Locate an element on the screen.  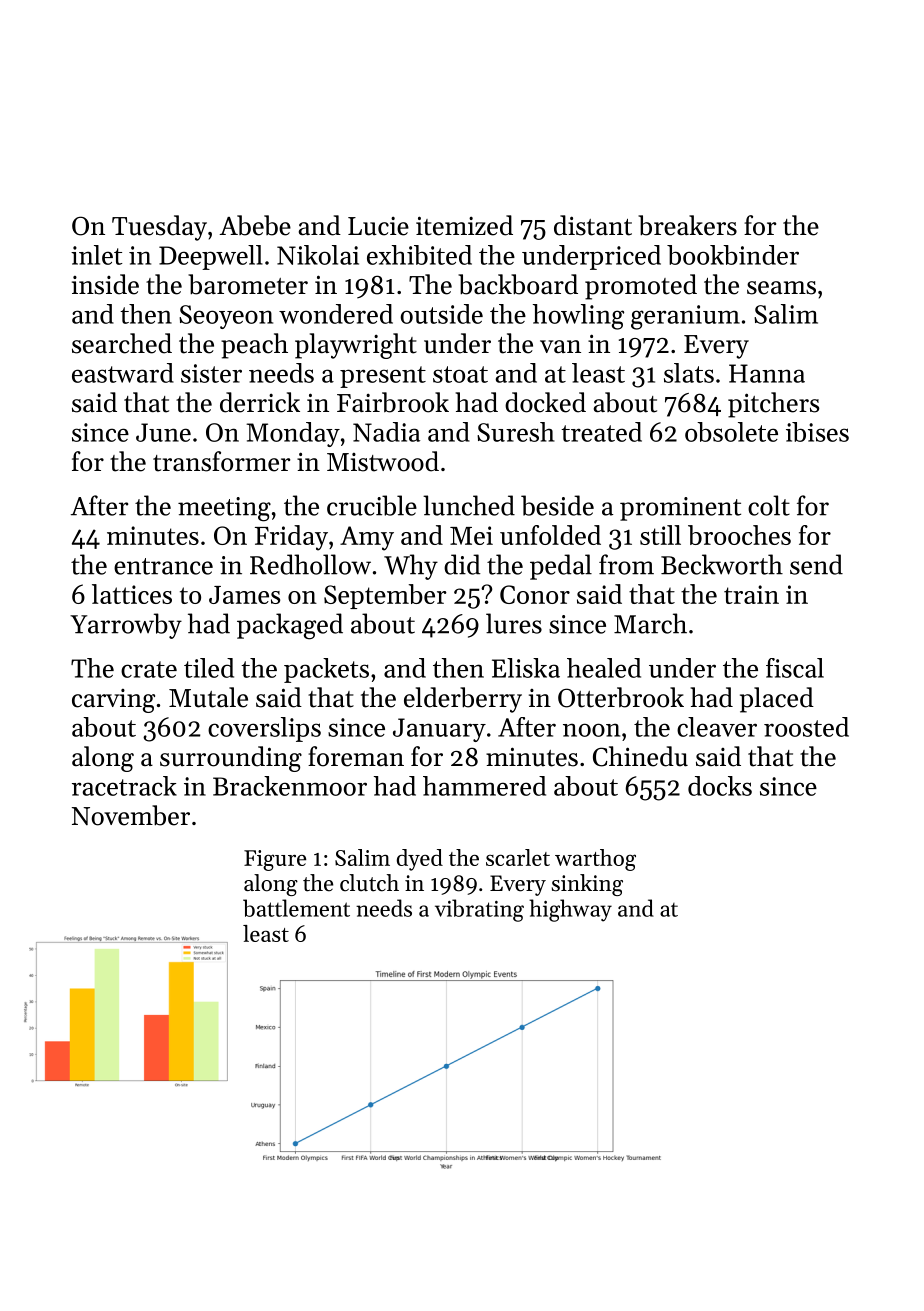
Amy is located at coordinates (367, 538).
